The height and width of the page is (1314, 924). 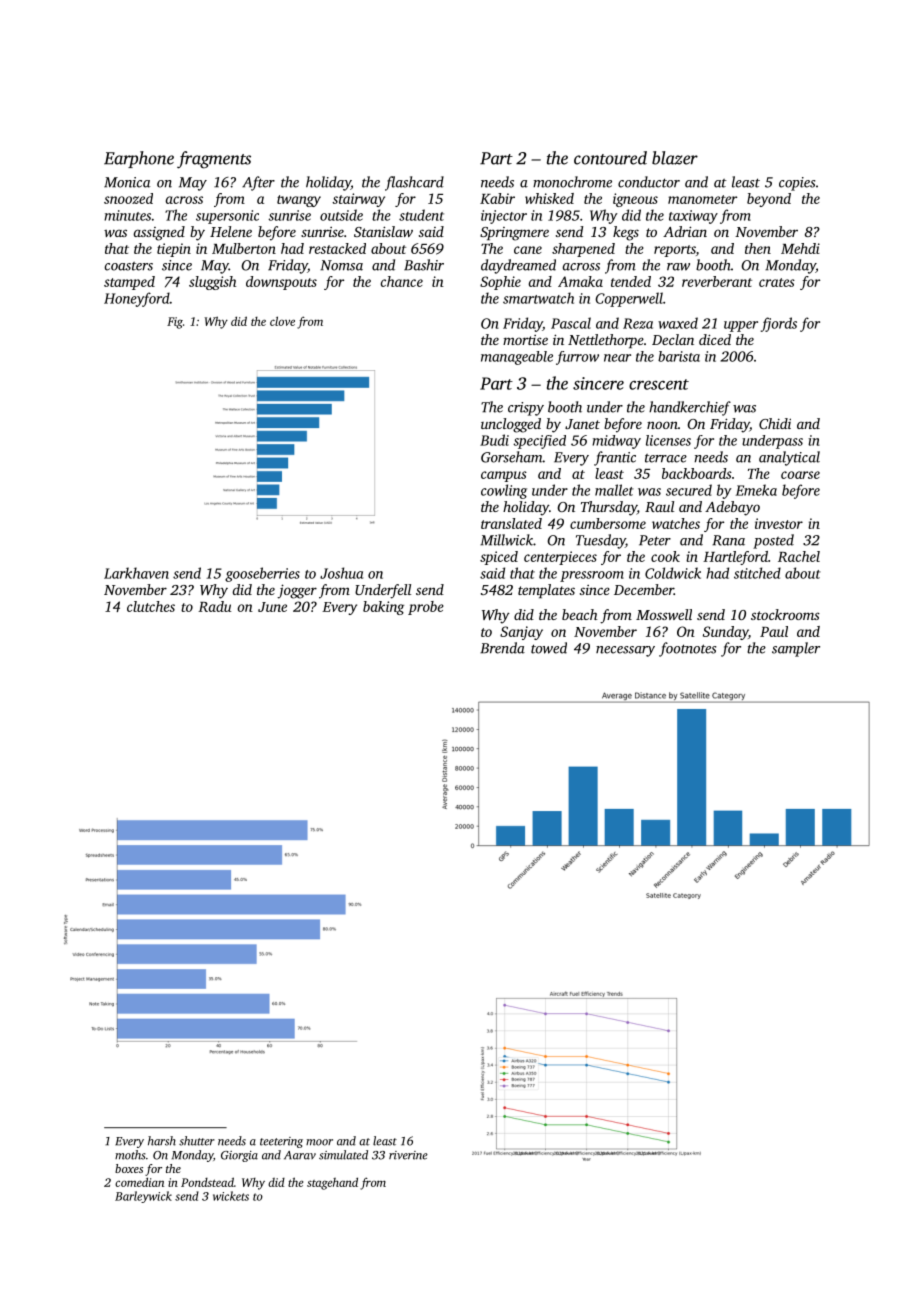 What do you see at coordinates (572, 182) in the page?
I see `monochrome` at bounding box center [572, 182].
